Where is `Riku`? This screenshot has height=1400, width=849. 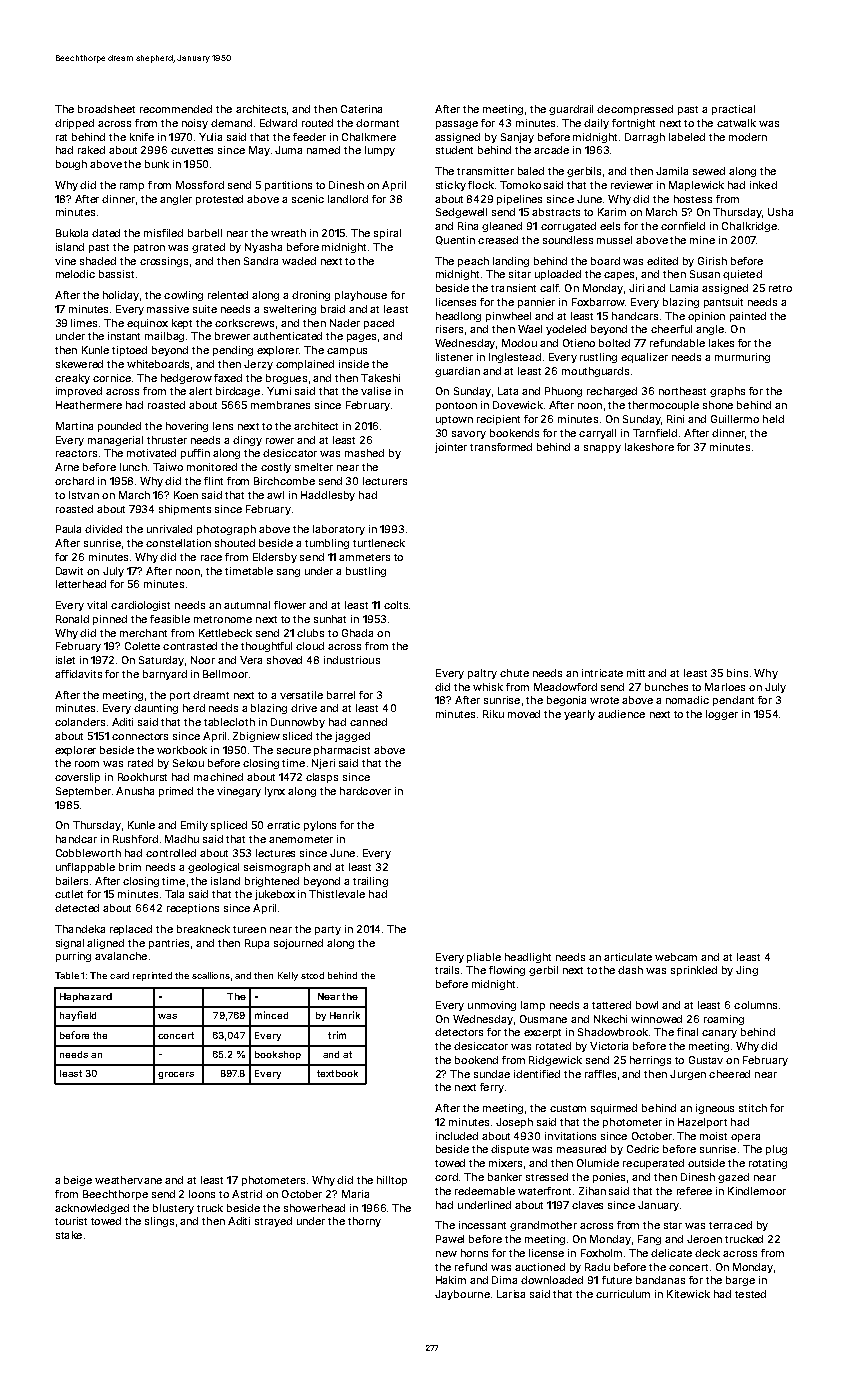
Riku is located at coordinates (493, 714).
